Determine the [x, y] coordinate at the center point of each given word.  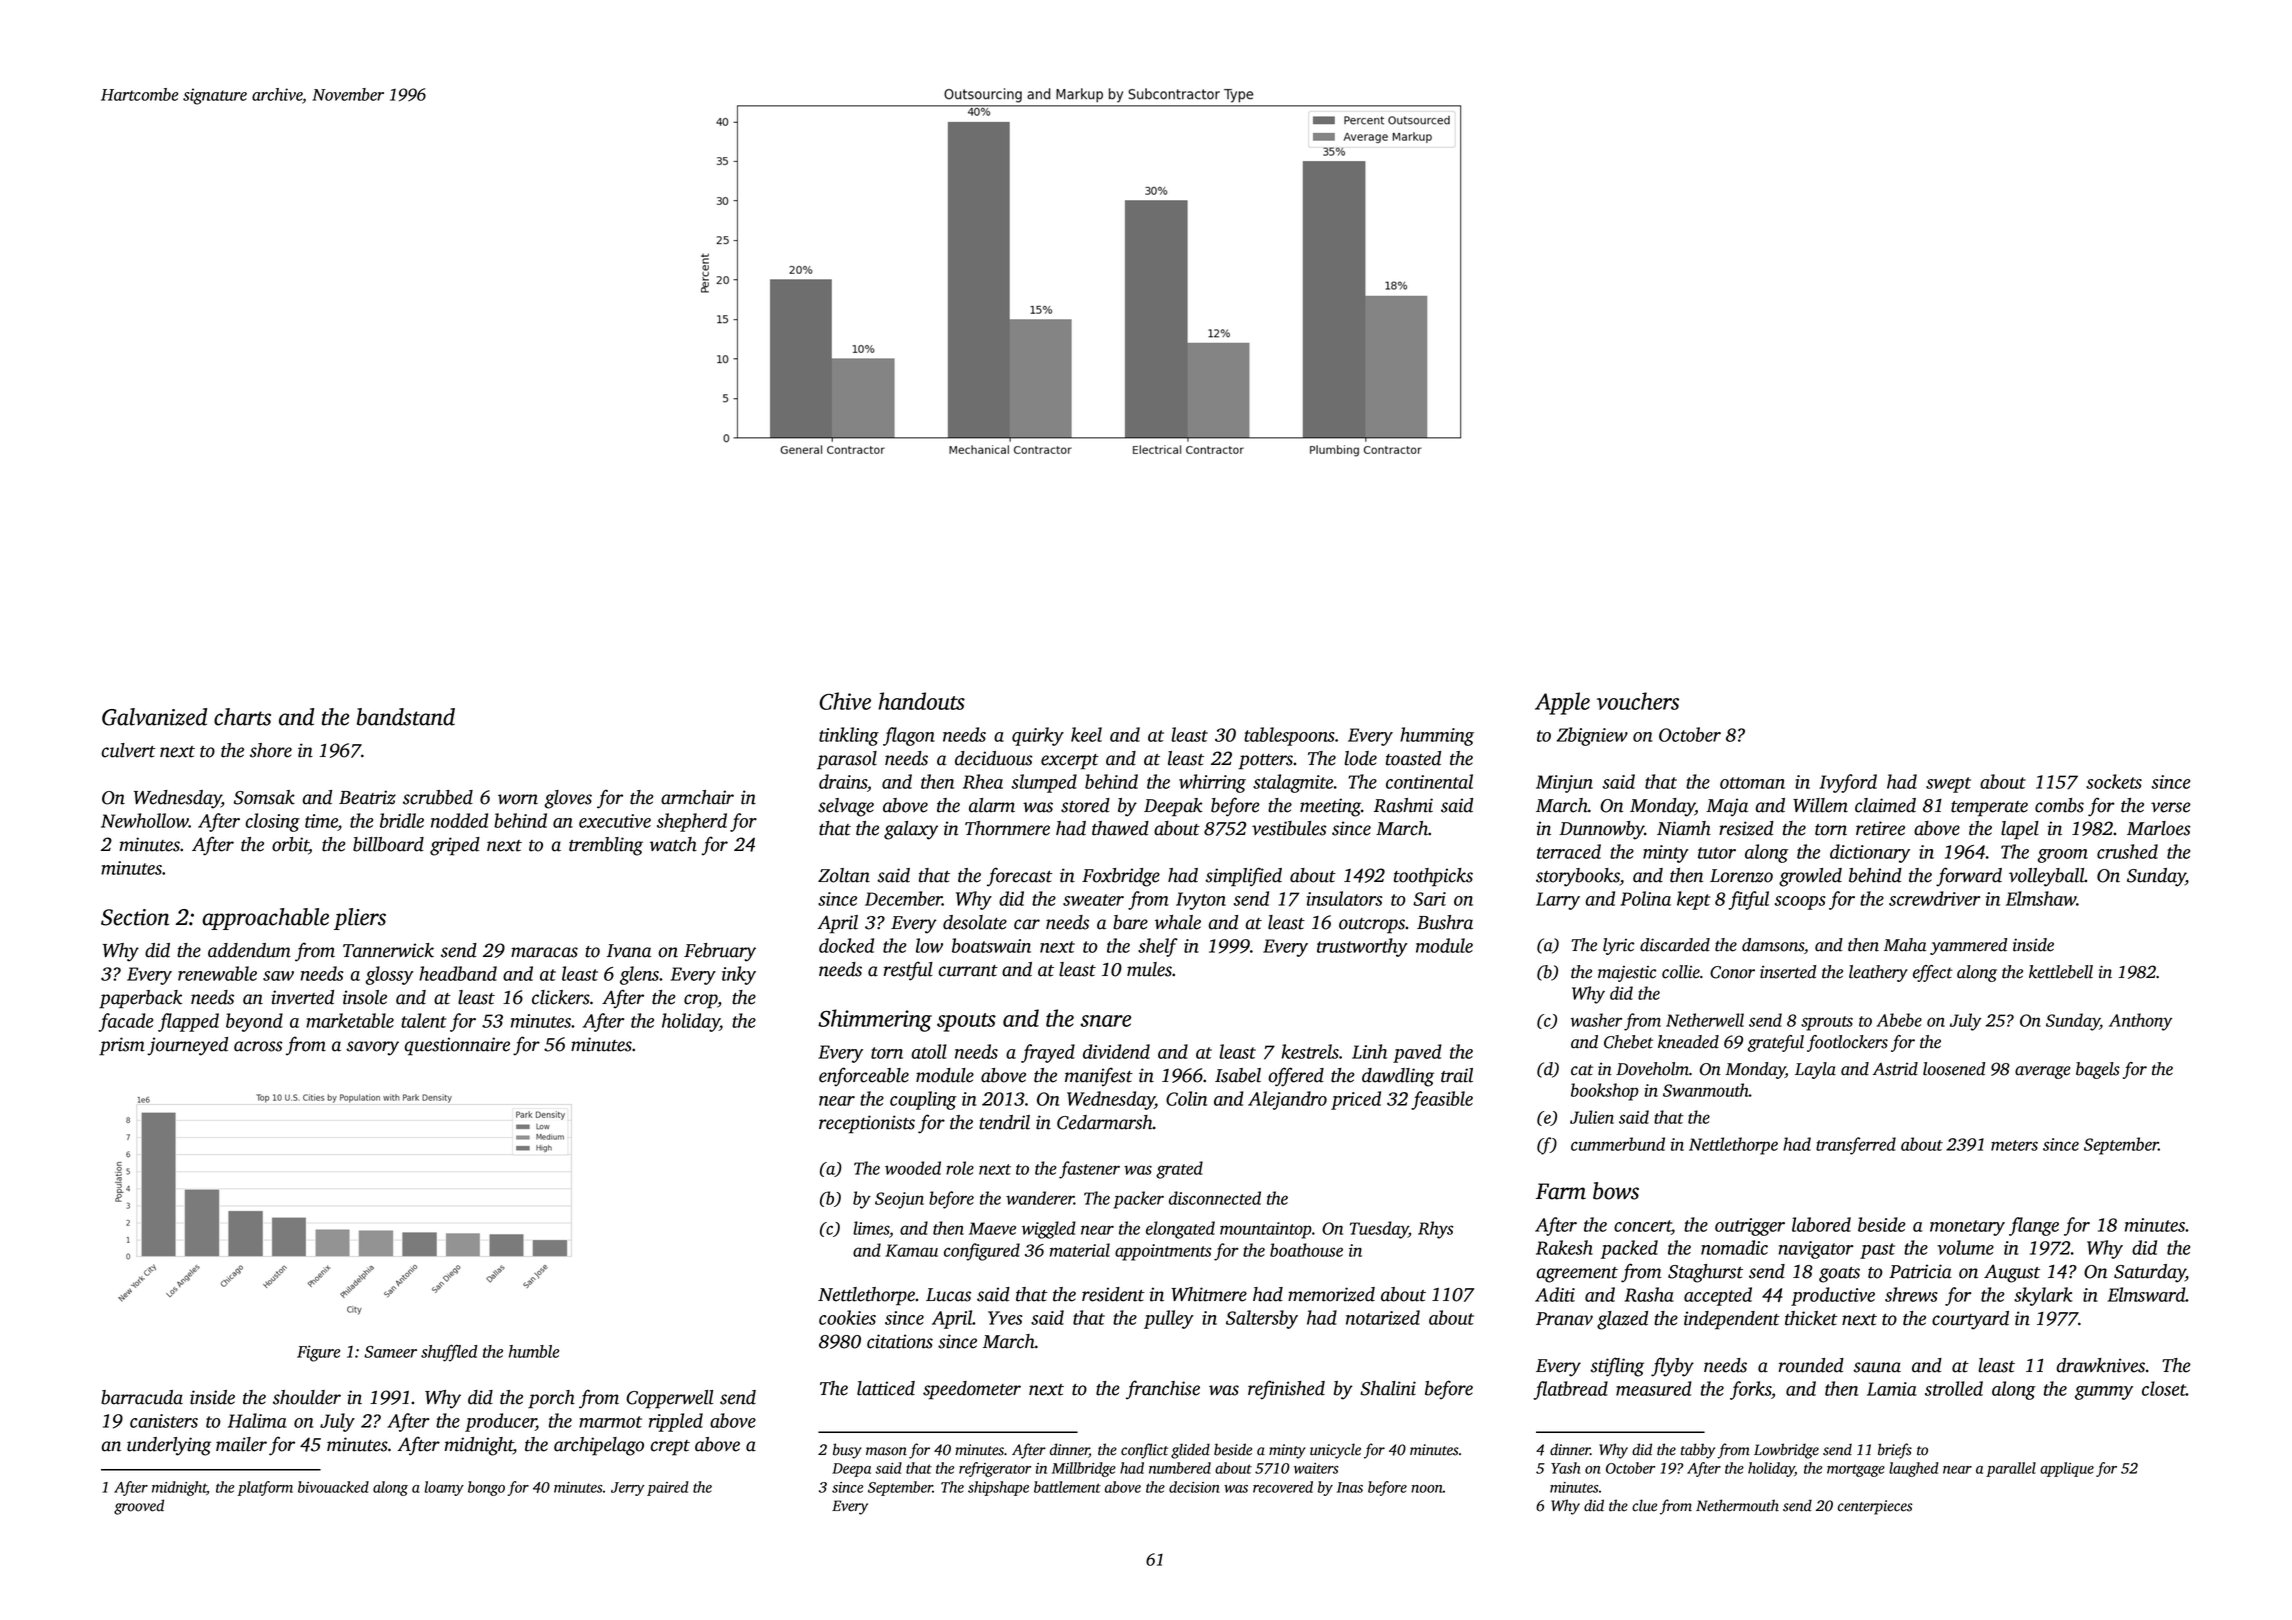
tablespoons [1289, 736]
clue [1644, 1505]
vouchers [1638, 701]
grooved [139, 1507]
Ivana [629, 951]
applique [2067, 1469]
